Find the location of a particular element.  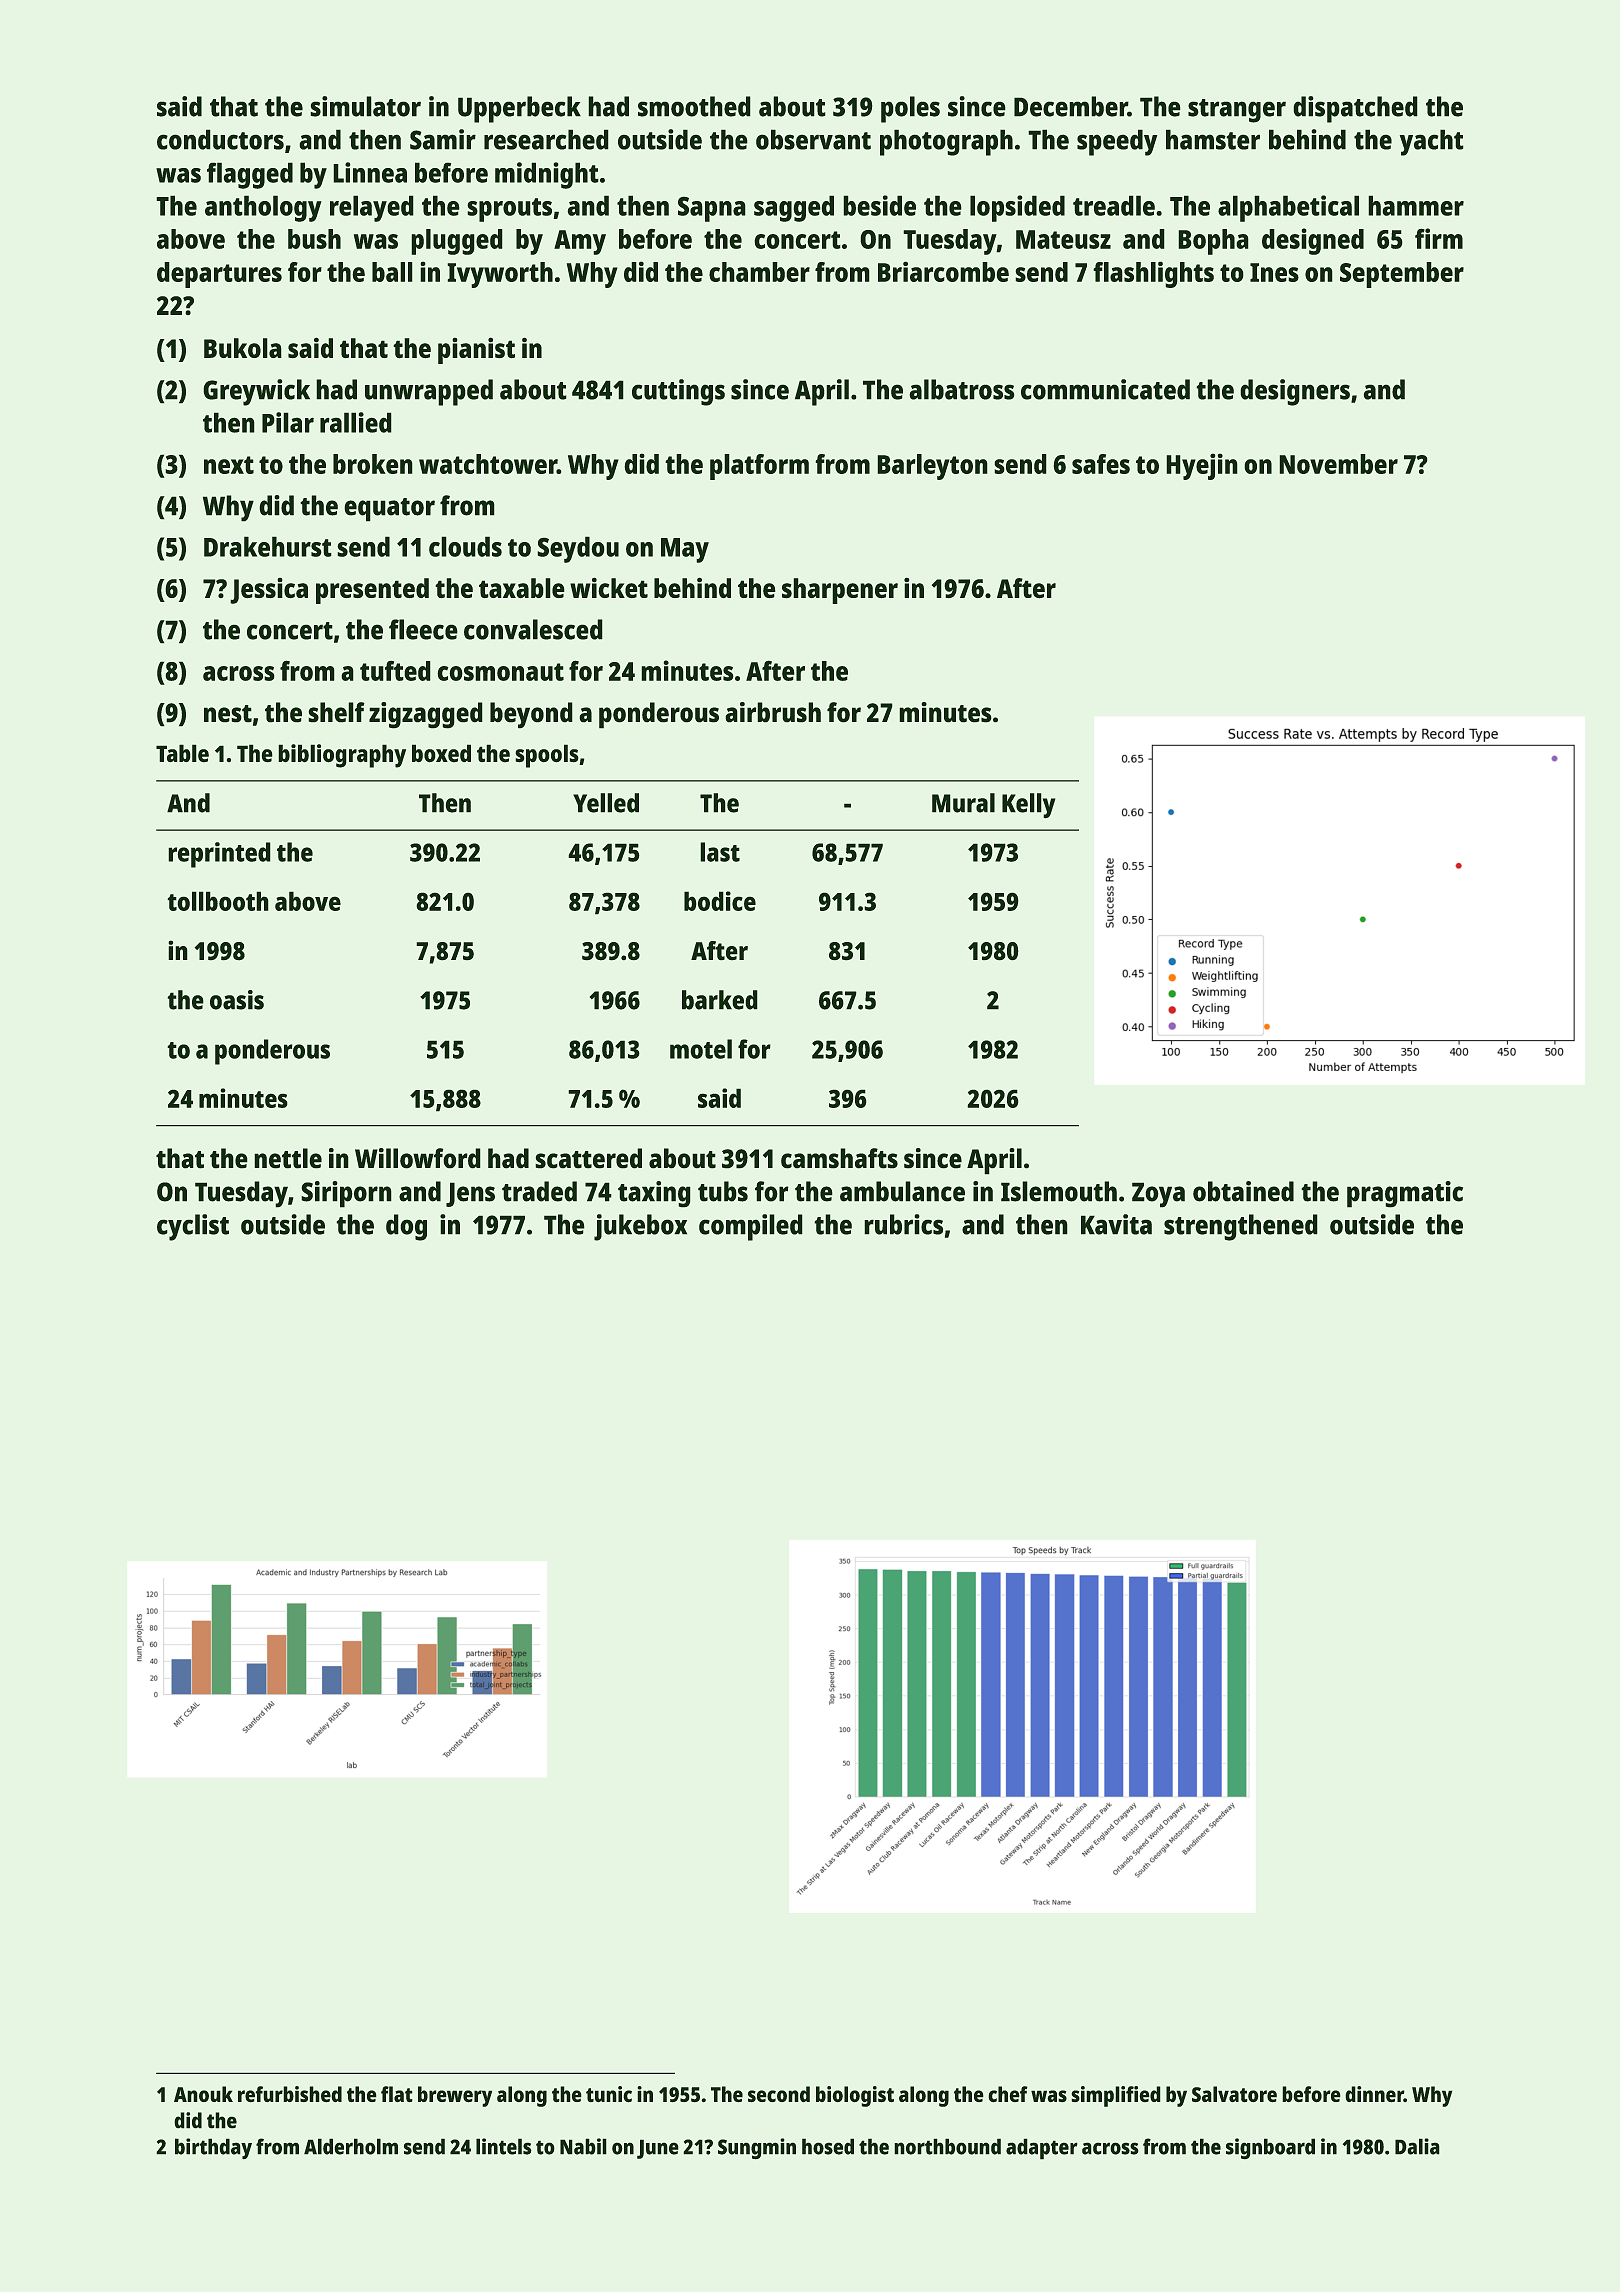

dinner is located at coordinates (1375, 2094).
